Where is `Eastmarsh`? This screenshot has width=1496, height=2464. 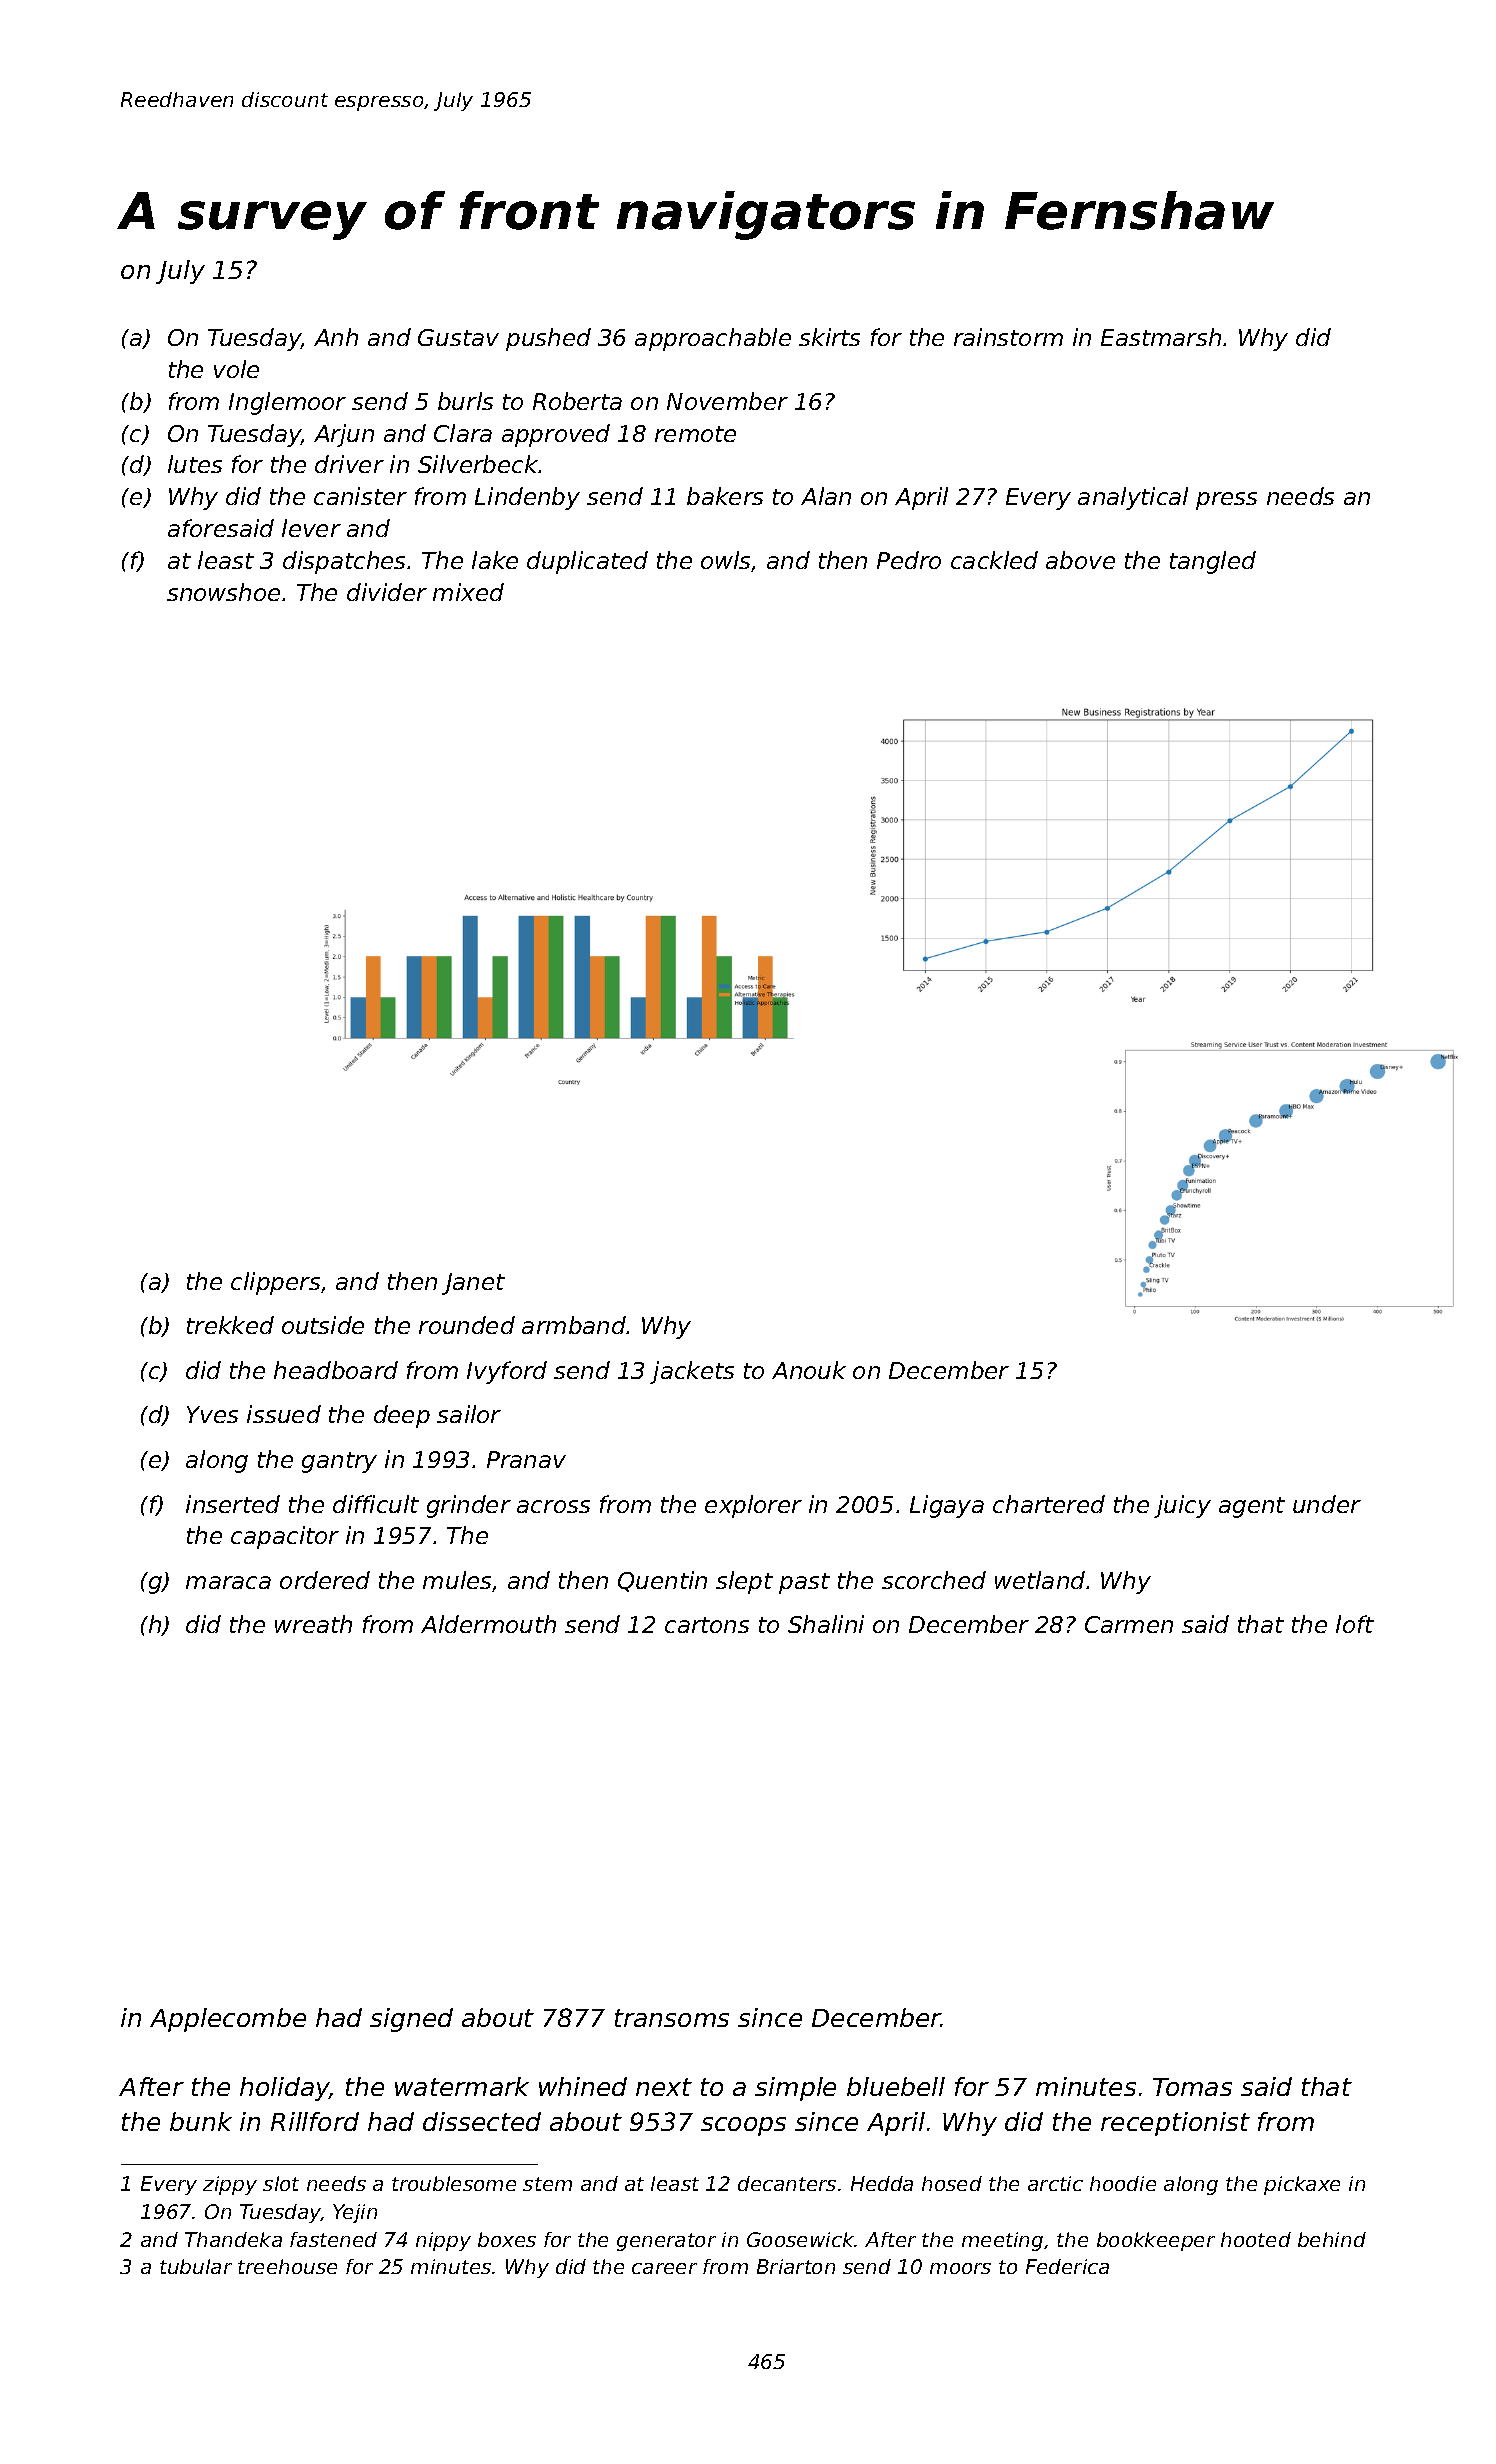
Eastmarsh is located at coordinates (1161, 337).
